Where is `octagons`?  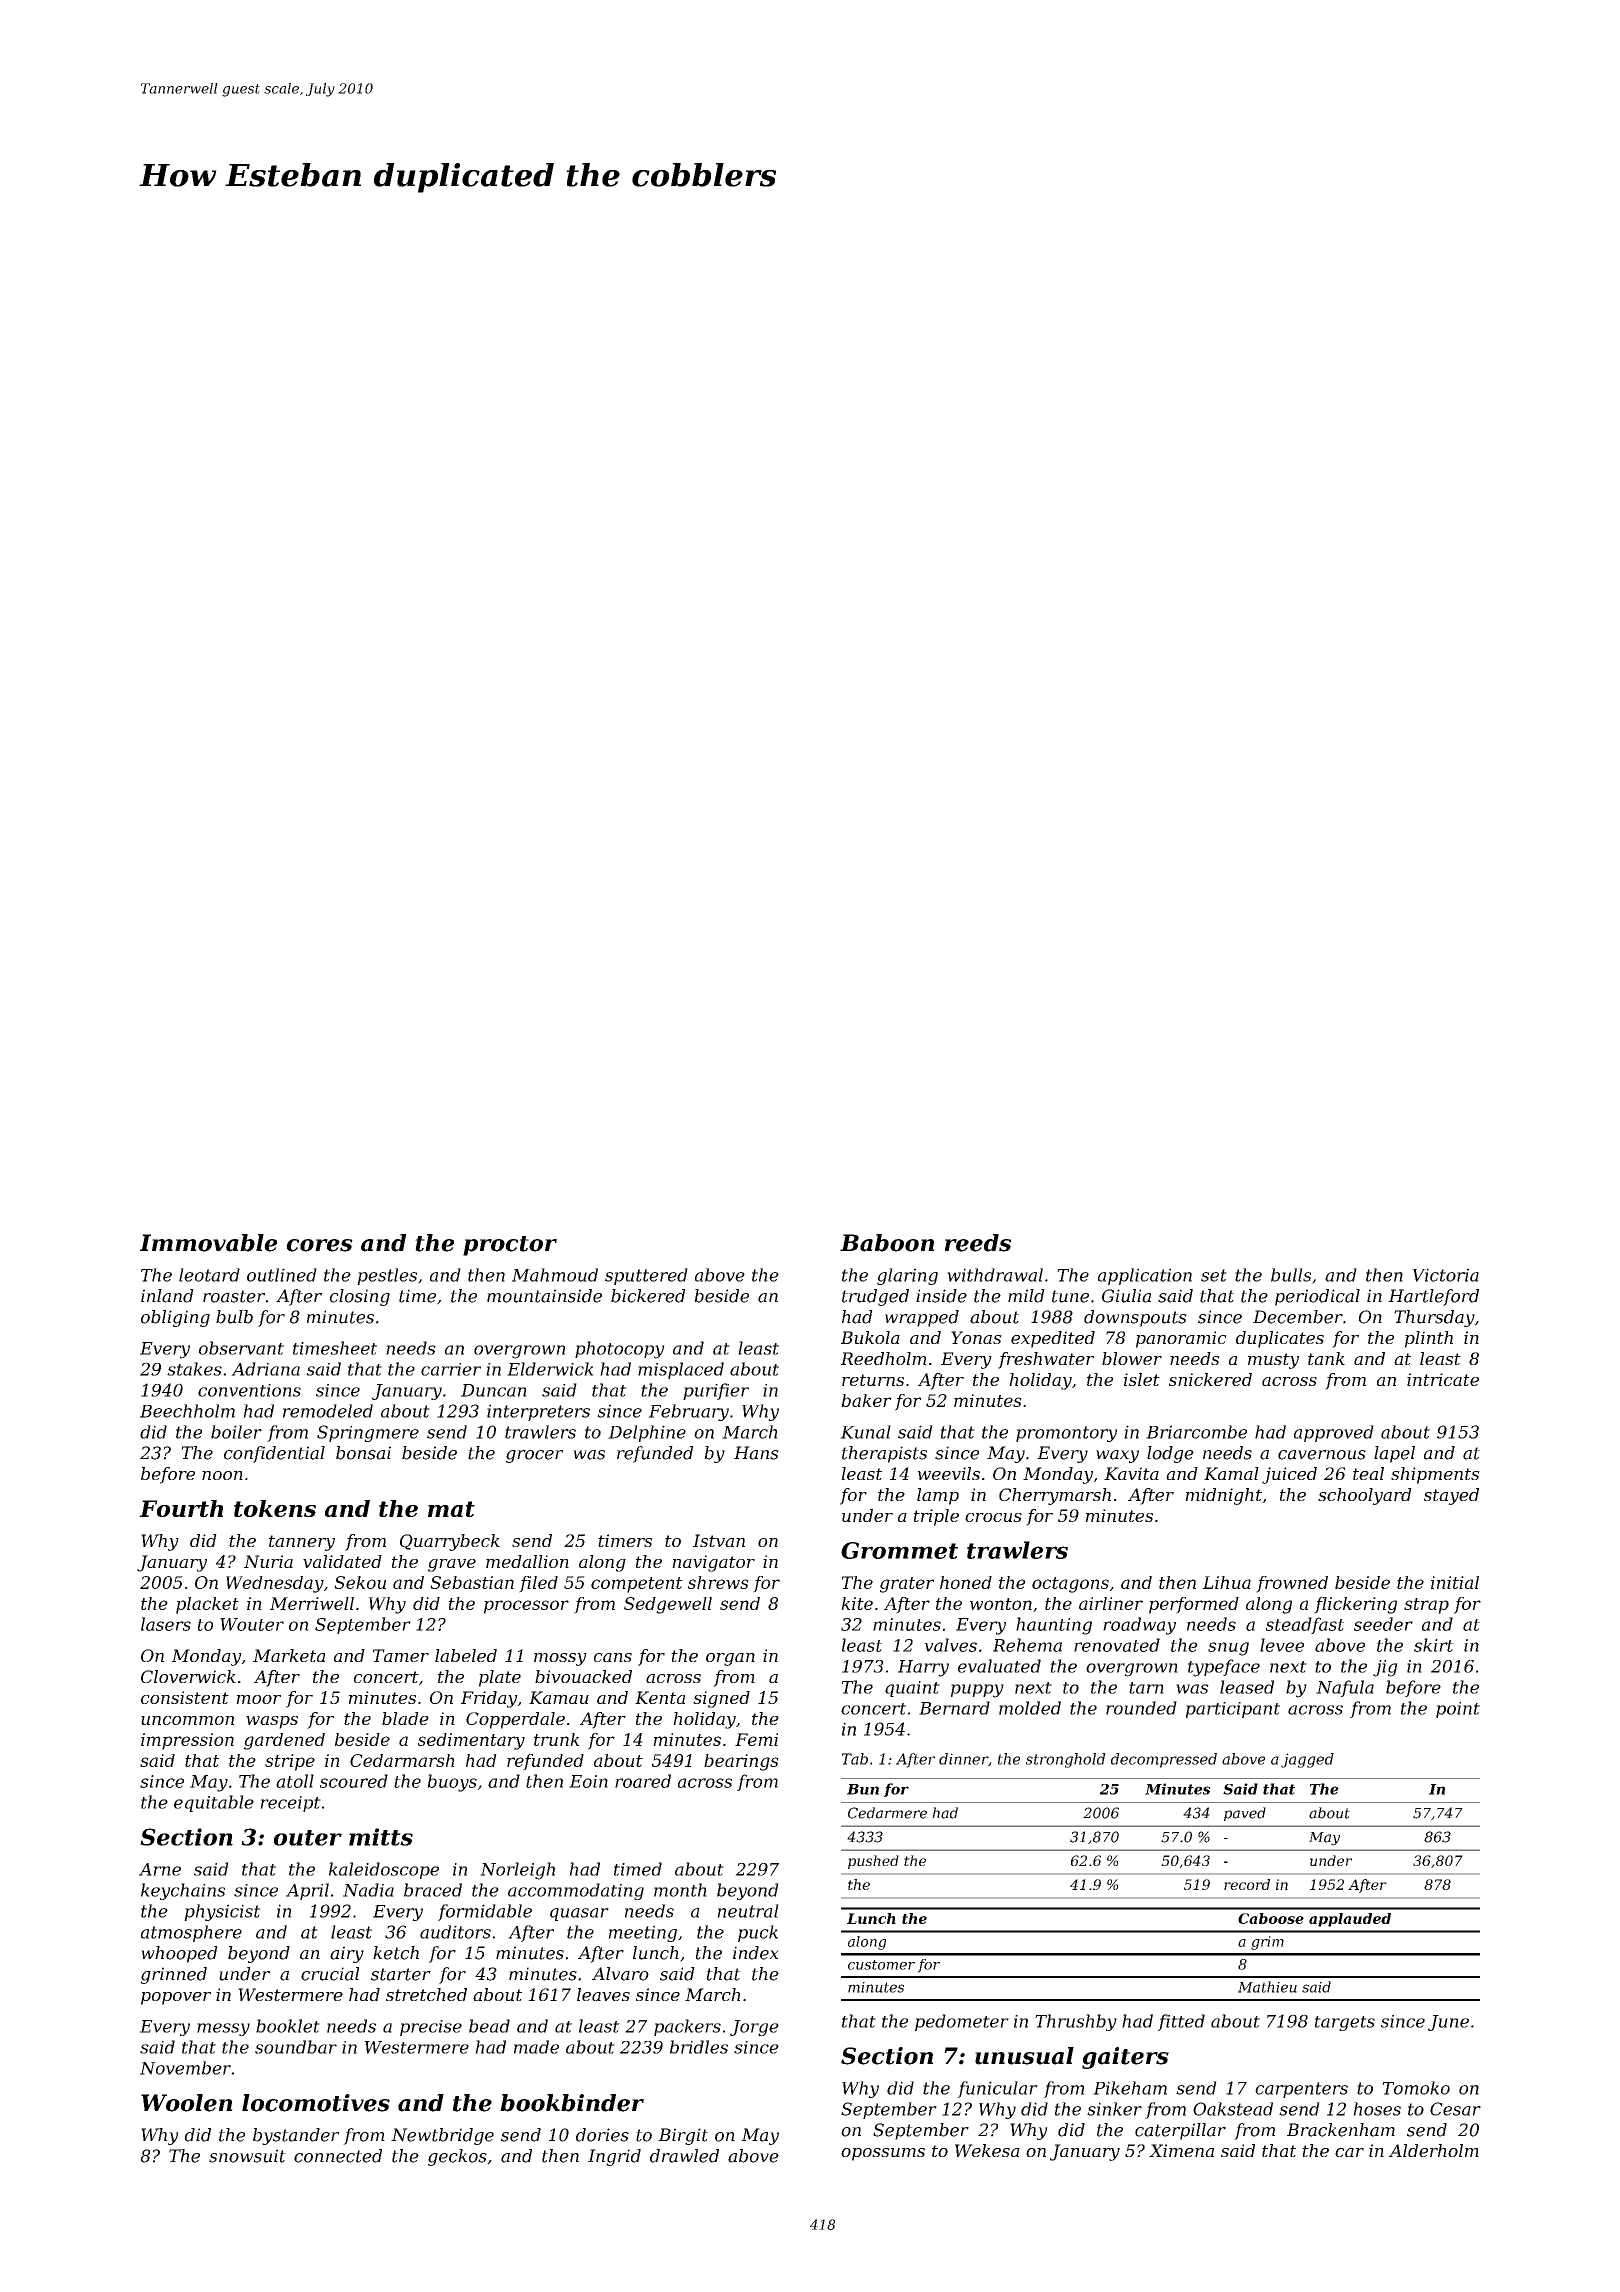 octagons is located at coordinates (1070, 1585).
